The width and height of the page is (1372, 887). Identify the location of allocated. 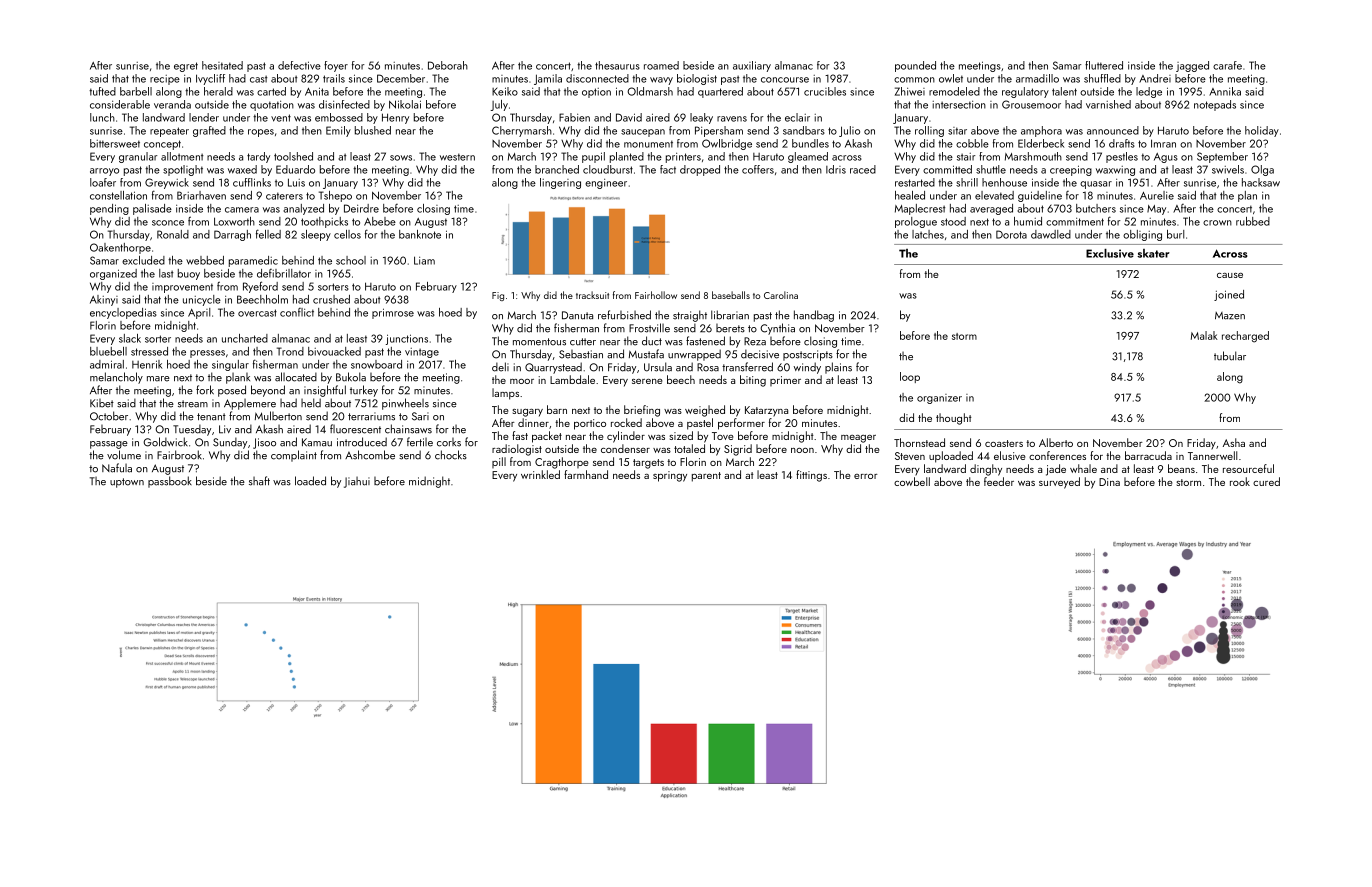
(296, 377).
